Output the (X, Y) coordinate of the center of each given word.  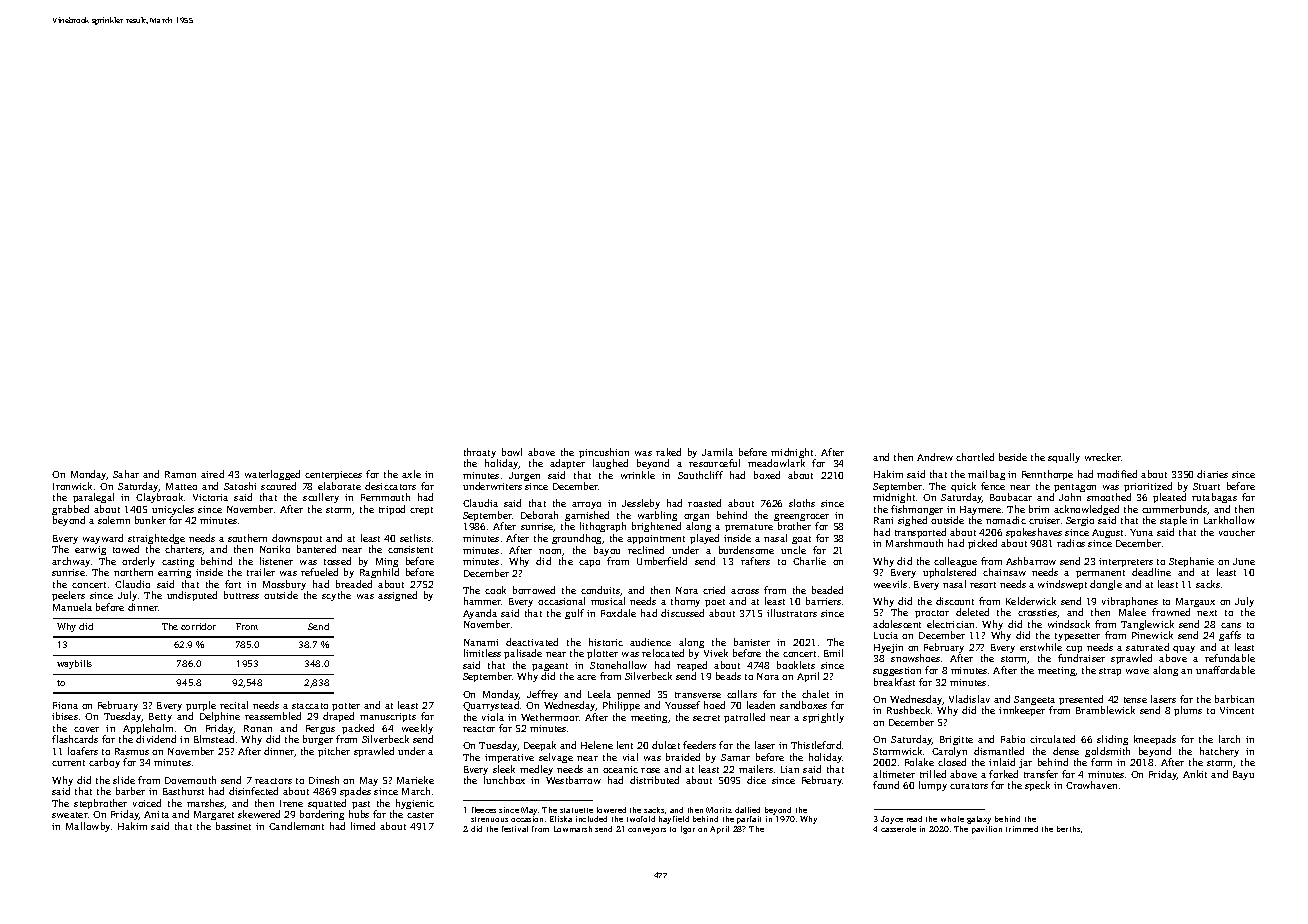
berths (1068, 829)
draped (338, 717)
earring (174, 573)
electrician (950, 624)
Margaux (1195, 602)
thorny (685, 602)
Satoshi (240, 486)
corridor (198, 626)
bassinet (233, 826)
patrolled (744, 718)
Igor (688, 830)
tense (1135, 700)
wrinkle (638, 475)
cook (495, 590)
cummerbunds (1175, 510)
